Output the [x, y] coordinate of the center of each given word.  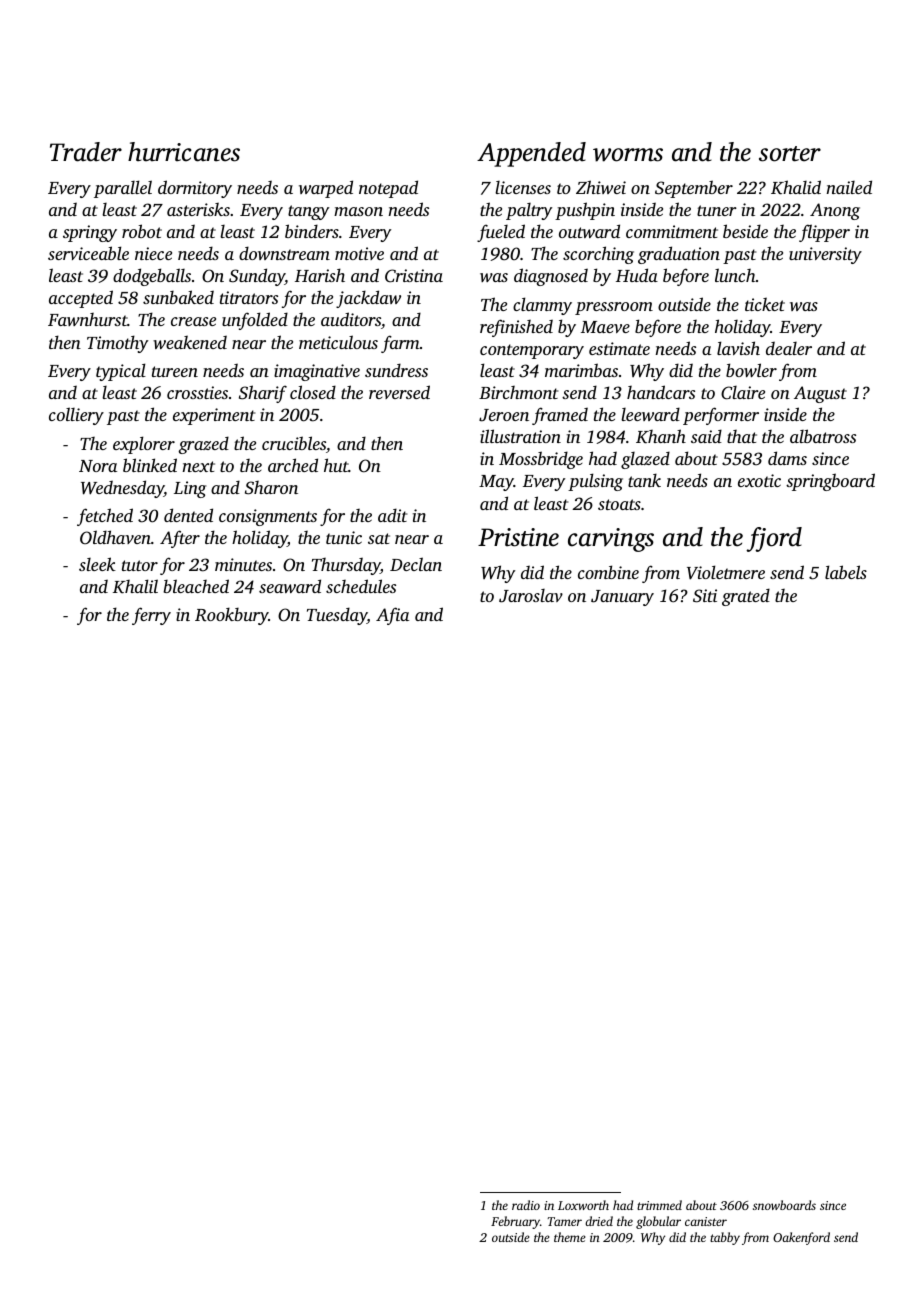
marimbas [581, 370]
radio [526, 1205]
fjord [774, 539]
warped [326, 189]
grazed [203, 445]
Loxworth [583, 1205]
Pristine [518, 537]
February [515, 1222]
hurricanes [184, 152]
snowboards [784, 1205]
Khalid [796, 187]
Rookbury [231, 616]
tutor [140, 565]
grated [746, 597]
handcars [661, 392]
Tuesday [337, 616]
